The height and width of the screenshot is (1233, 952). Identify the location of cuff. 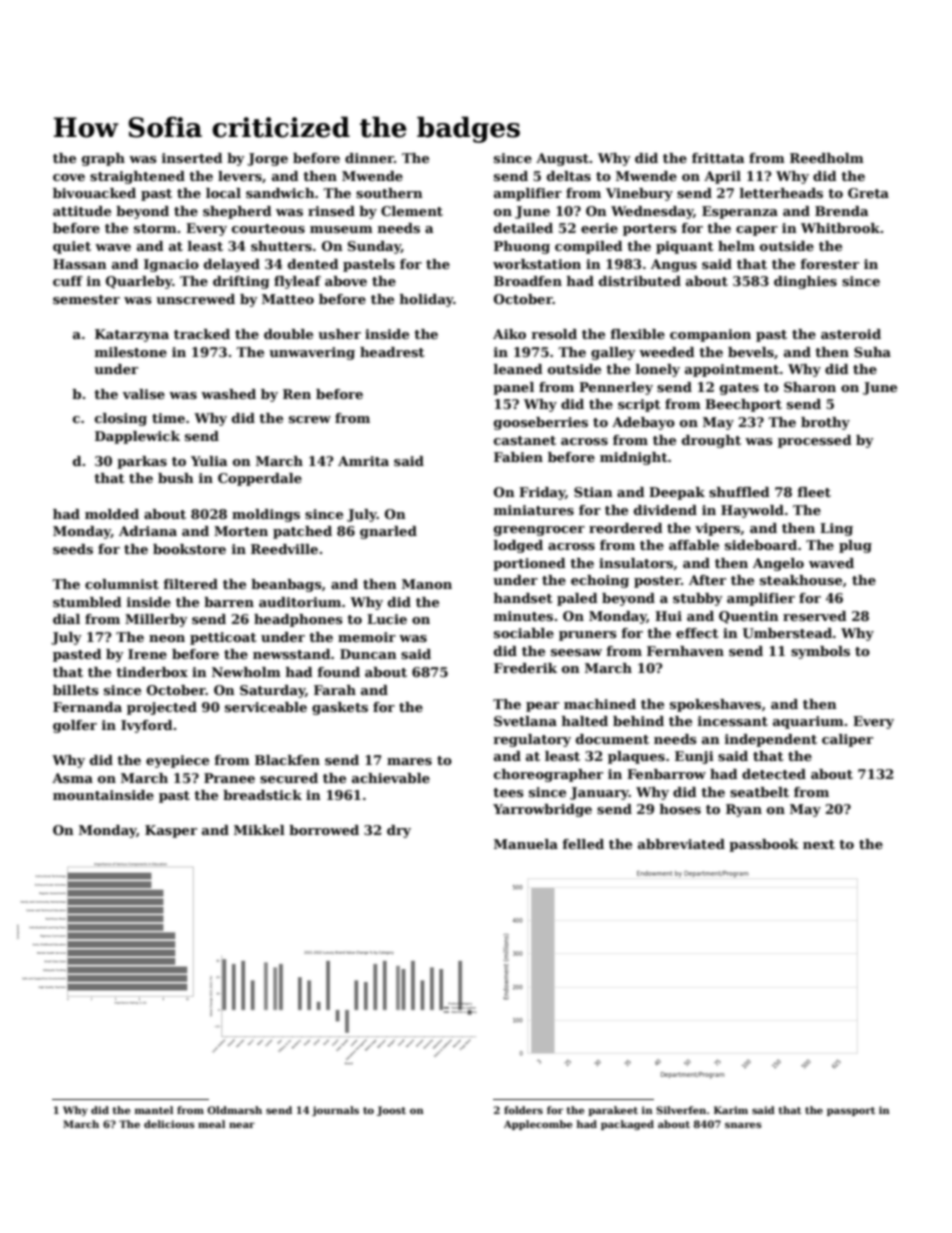
(68, 281).
